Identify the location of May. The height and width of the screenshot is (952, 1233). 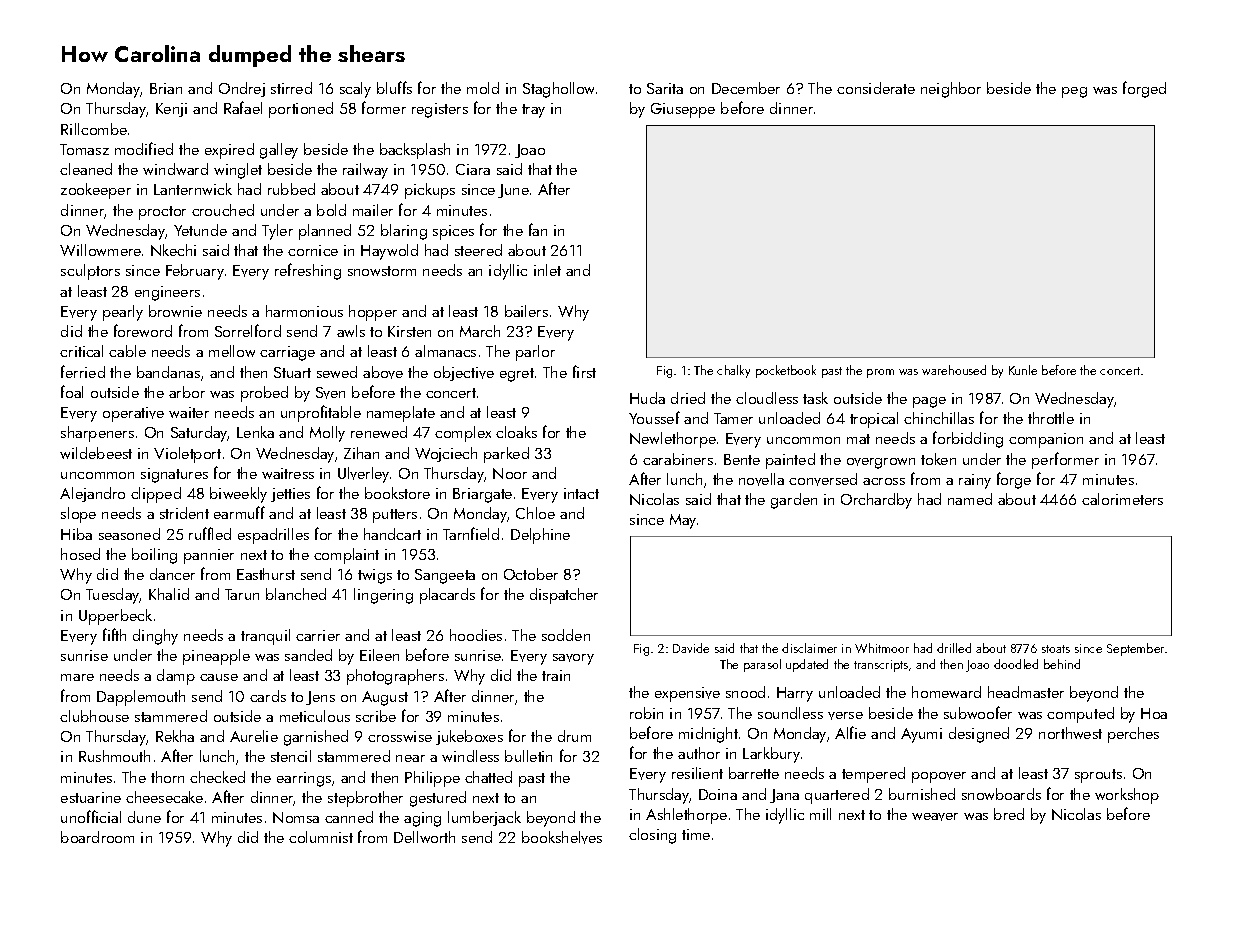
(683, 521).
